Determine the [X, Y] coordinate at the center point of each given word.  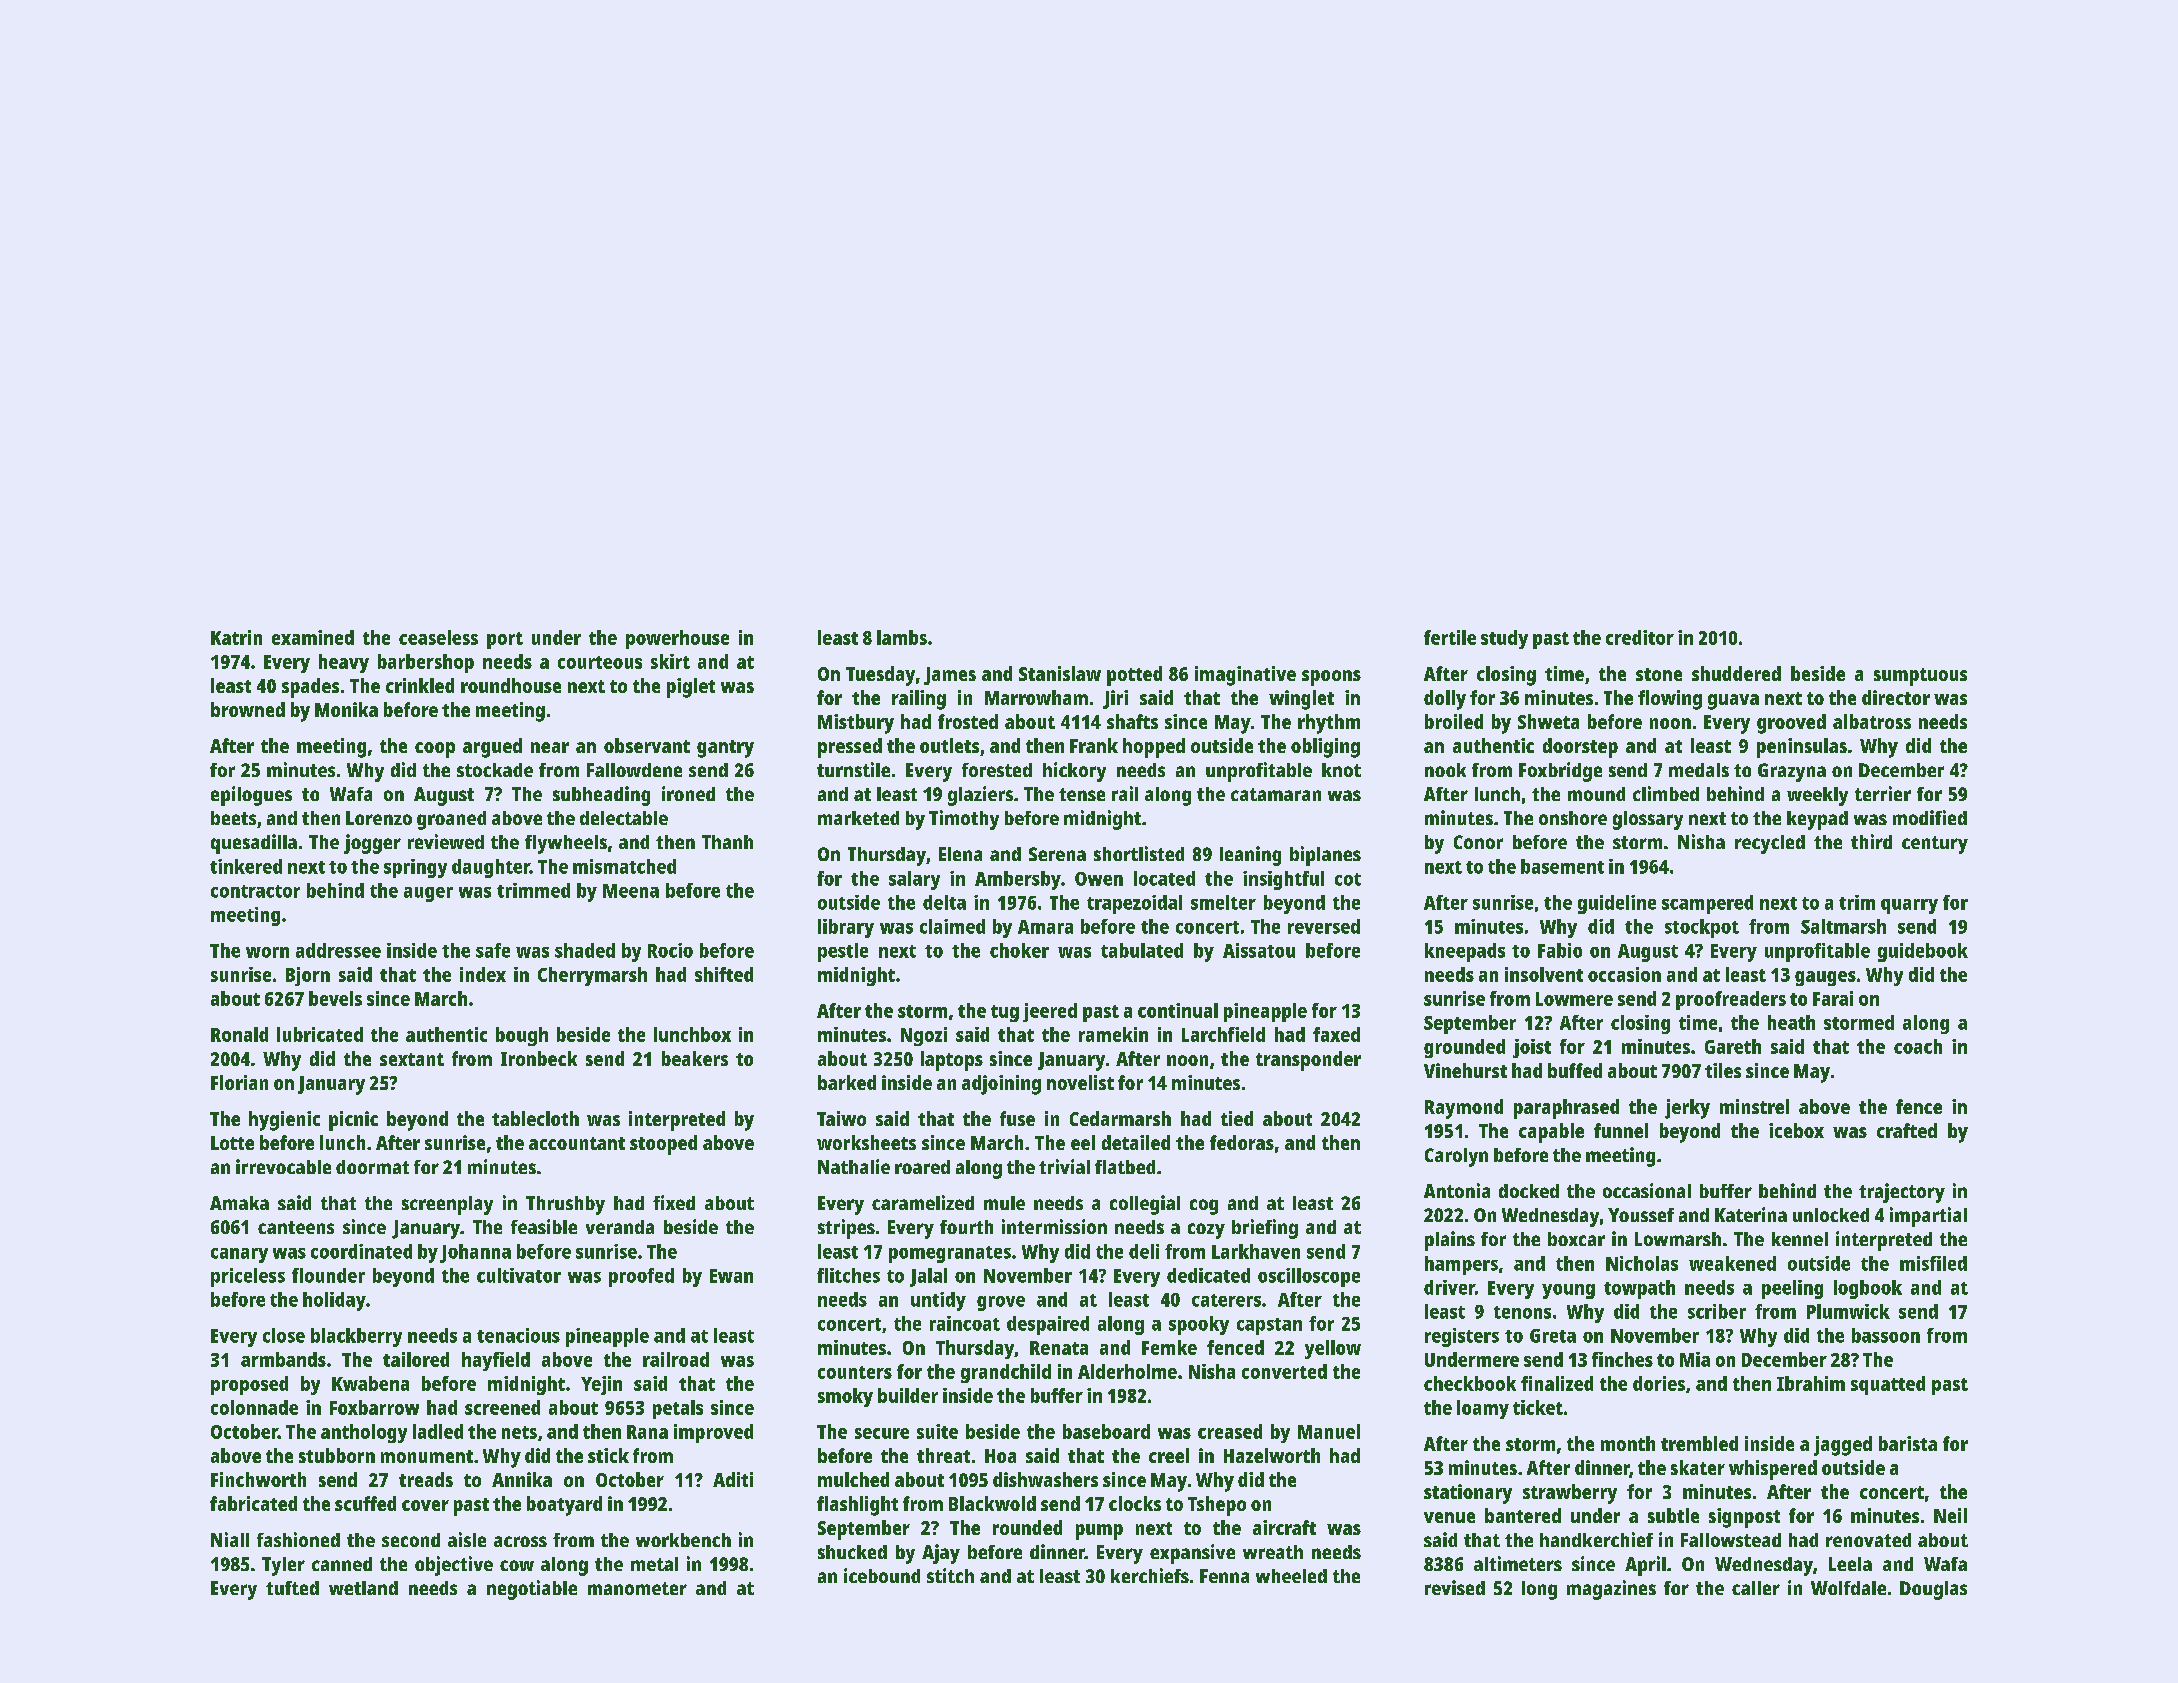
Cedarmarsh [1120, 1118]
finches [1622, 1359]
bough [522, 1036]
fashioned [298, 1539]
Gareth [1733, 1046]
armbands [283, 1359]
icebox [1796, 1130]
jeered [1050, 1012]
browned [248, 709]
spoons [1331, 678]
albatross [1872, 721]
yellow [1333, 1349]
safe [493, 950]
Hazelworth [1272, 1455]
